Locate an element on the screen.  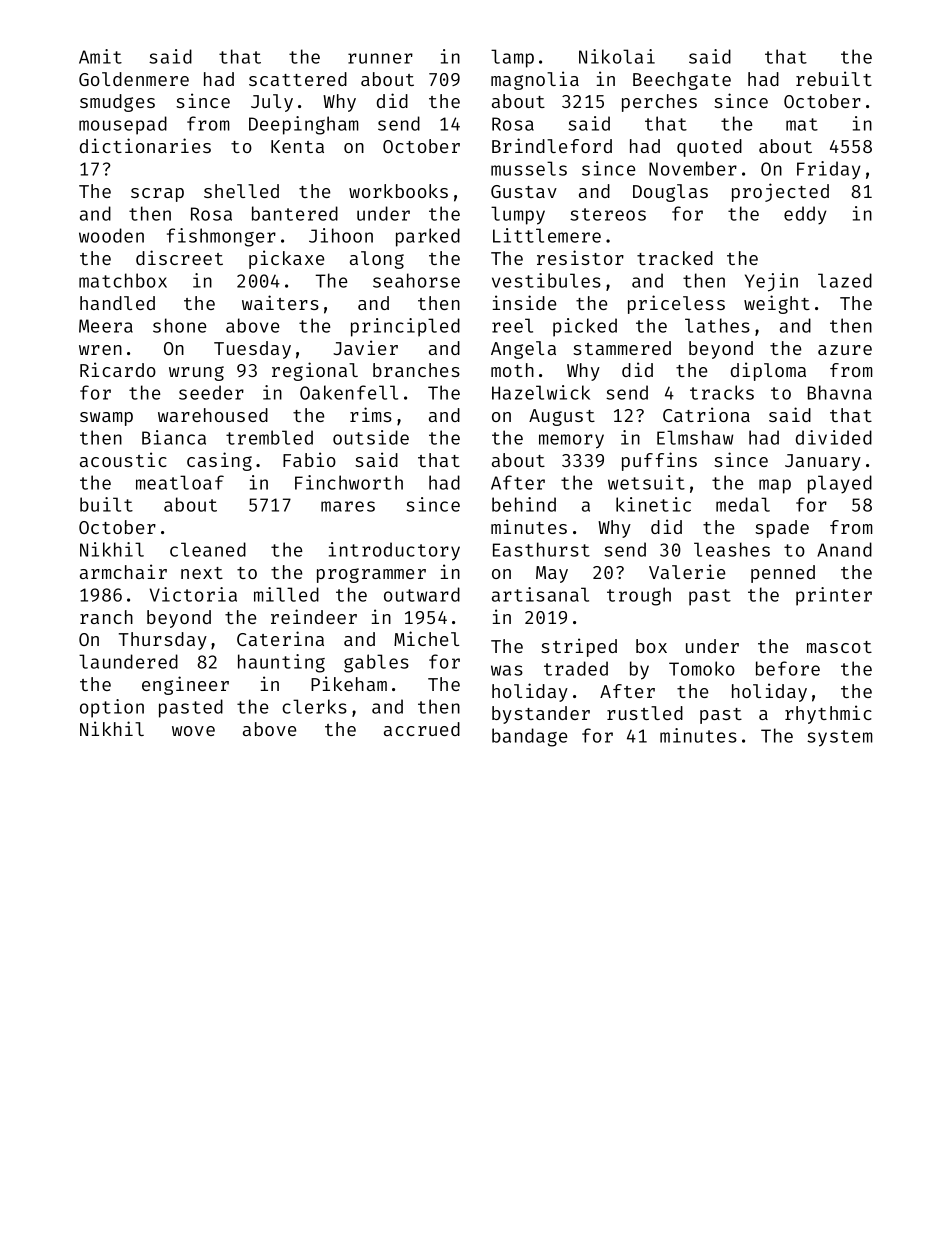
Amit is located at coordinates (100, 56).
